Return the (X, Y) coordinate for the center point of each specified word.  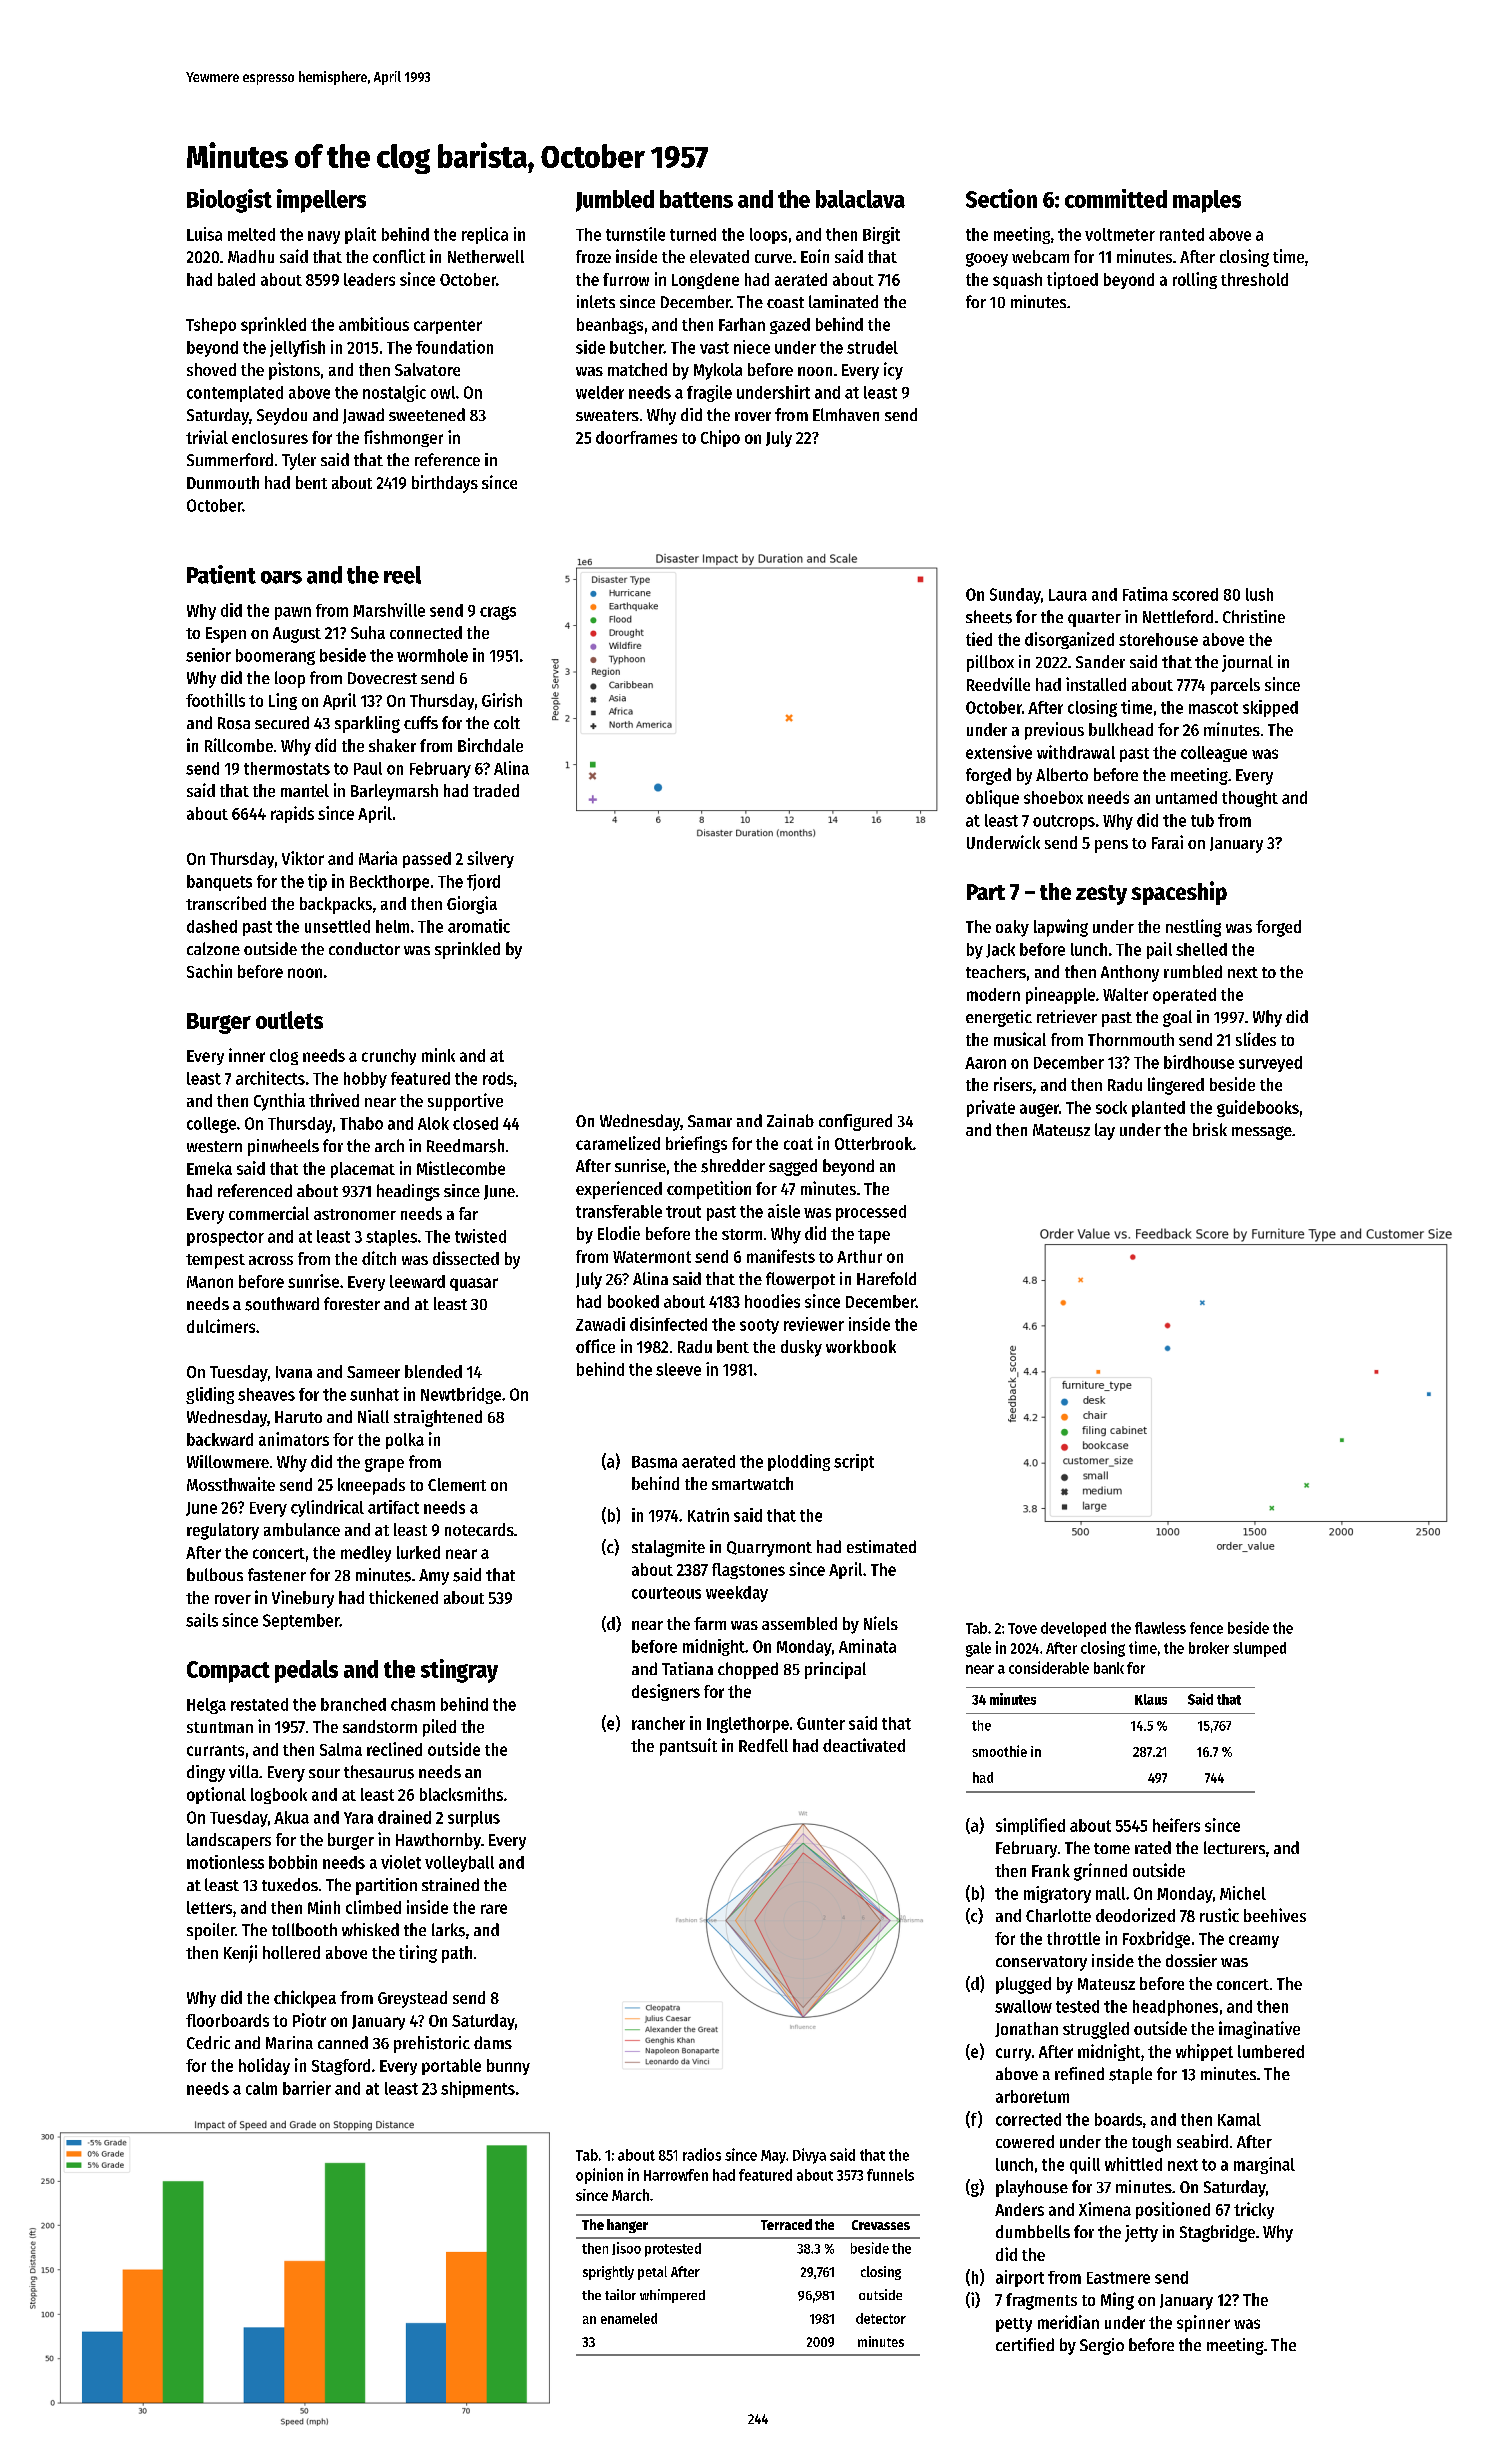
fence (1206, 1628)
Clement (457, 1484)
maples (1207, 201)
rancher (658, 1723)
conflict (399, 256)
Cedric (208, 2042)
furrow (626, 279)
